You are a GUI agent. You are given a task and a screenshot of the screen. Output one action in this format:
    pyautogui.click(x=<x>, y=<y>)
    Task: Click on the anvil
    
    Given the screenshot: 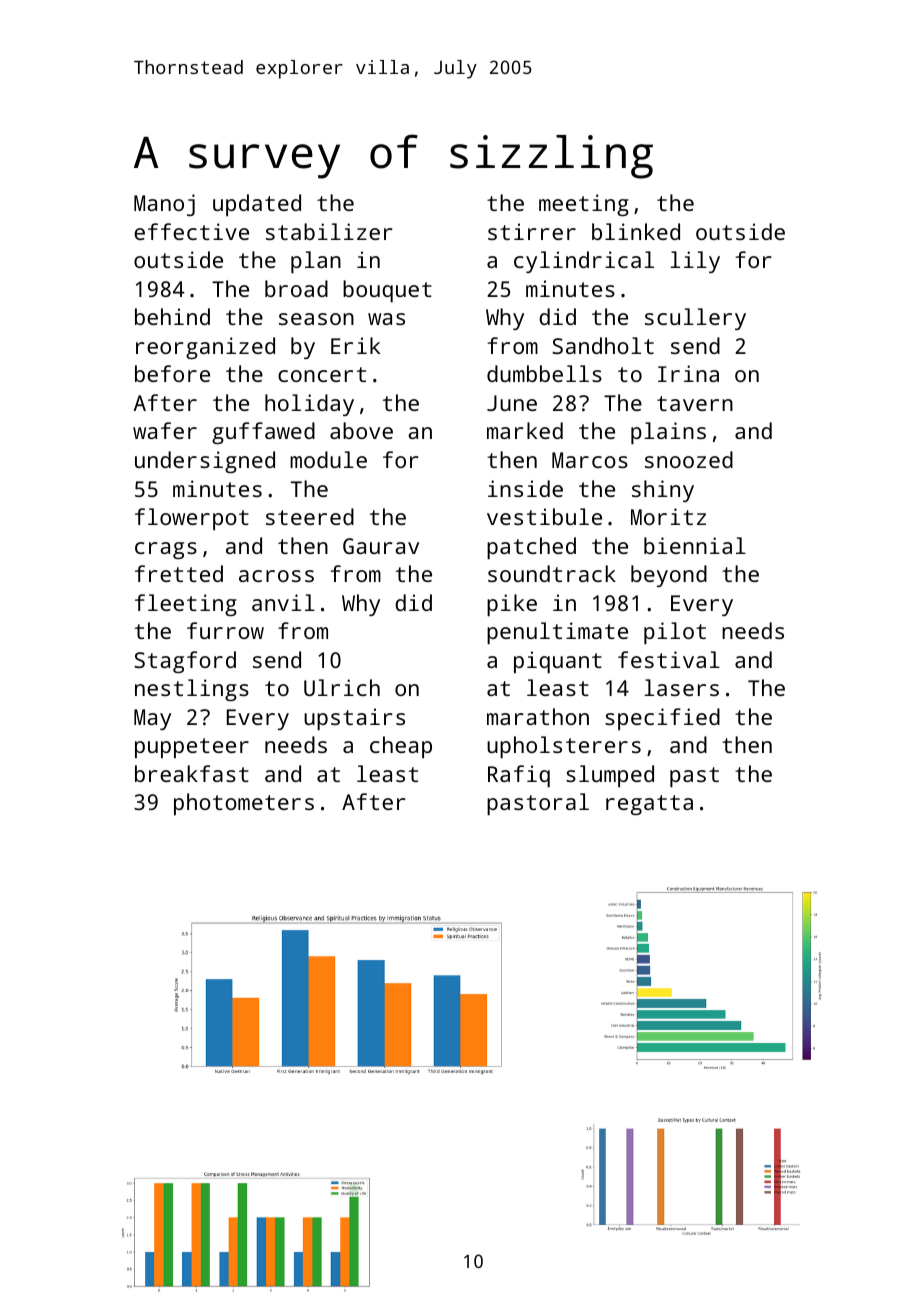 What is the action you would take?
    pyautogui.click(x=283, y=602)
